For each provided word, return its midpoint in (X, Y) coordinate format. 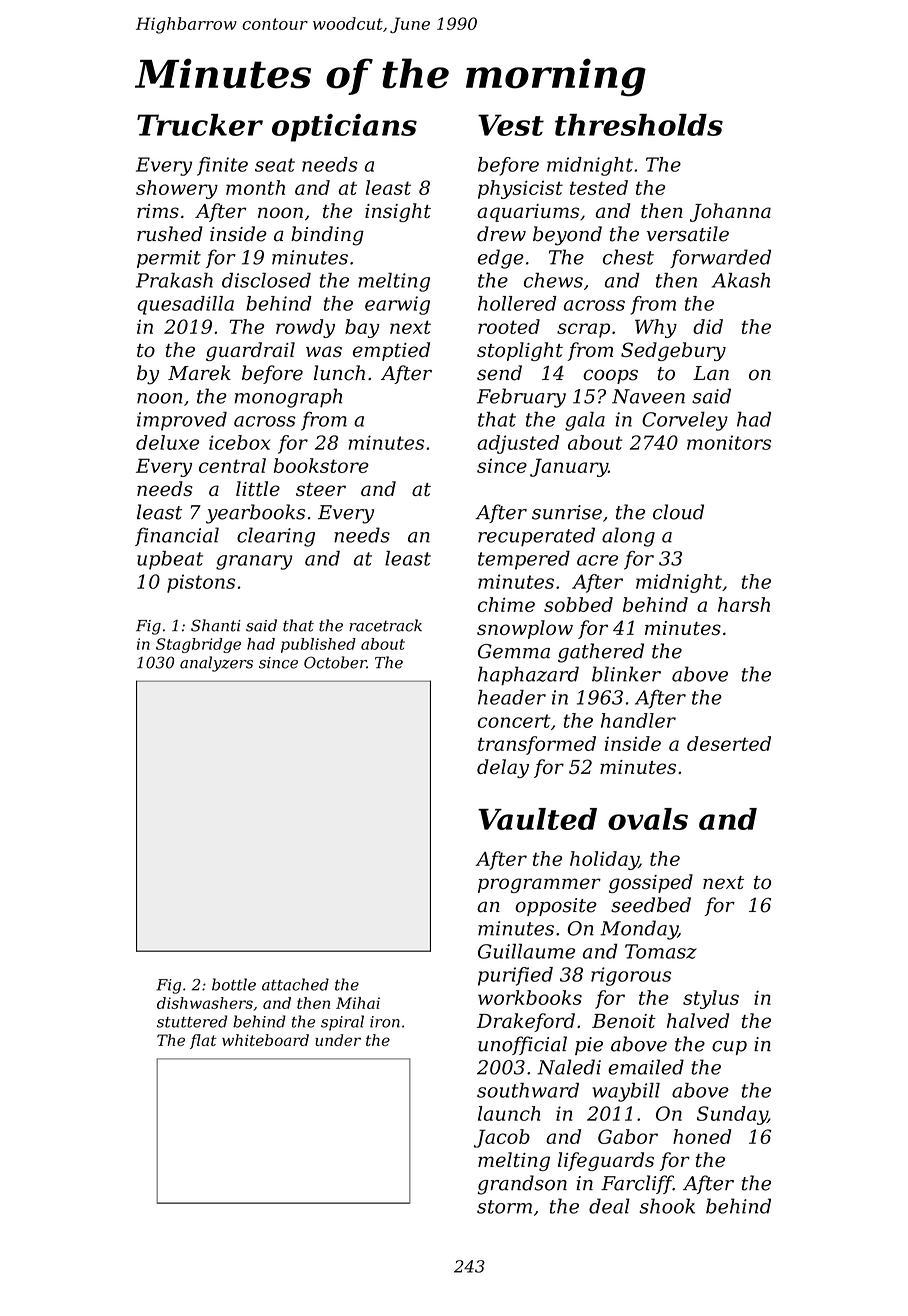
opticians (344, 128)
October (335, 662)
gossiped (651, 883)
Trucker (200, 125)
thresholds (639, 125)
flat (203, 1041)
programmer (539, 885)
